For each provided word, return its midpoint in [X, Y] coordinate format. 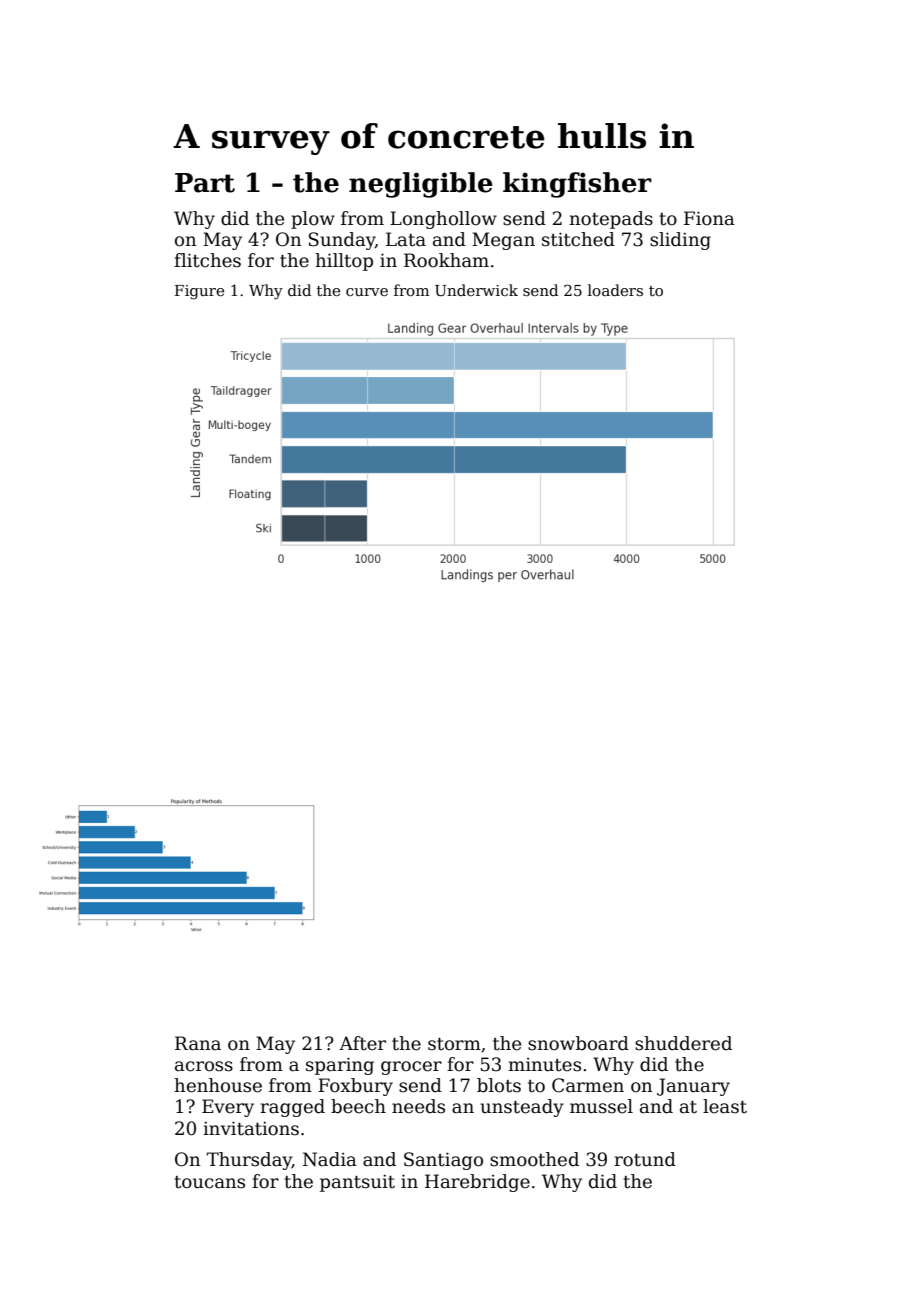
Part [205, 183]
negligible [421, 185]
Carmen [588, 1085]
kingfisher [577, 185]
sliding [680, 241]
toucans [209, 1182]
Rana [198, 1043]
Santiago [443, 1161]
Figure [199, 292]
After [362, 1043]
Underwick [476, 290]
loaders [615, 290]
